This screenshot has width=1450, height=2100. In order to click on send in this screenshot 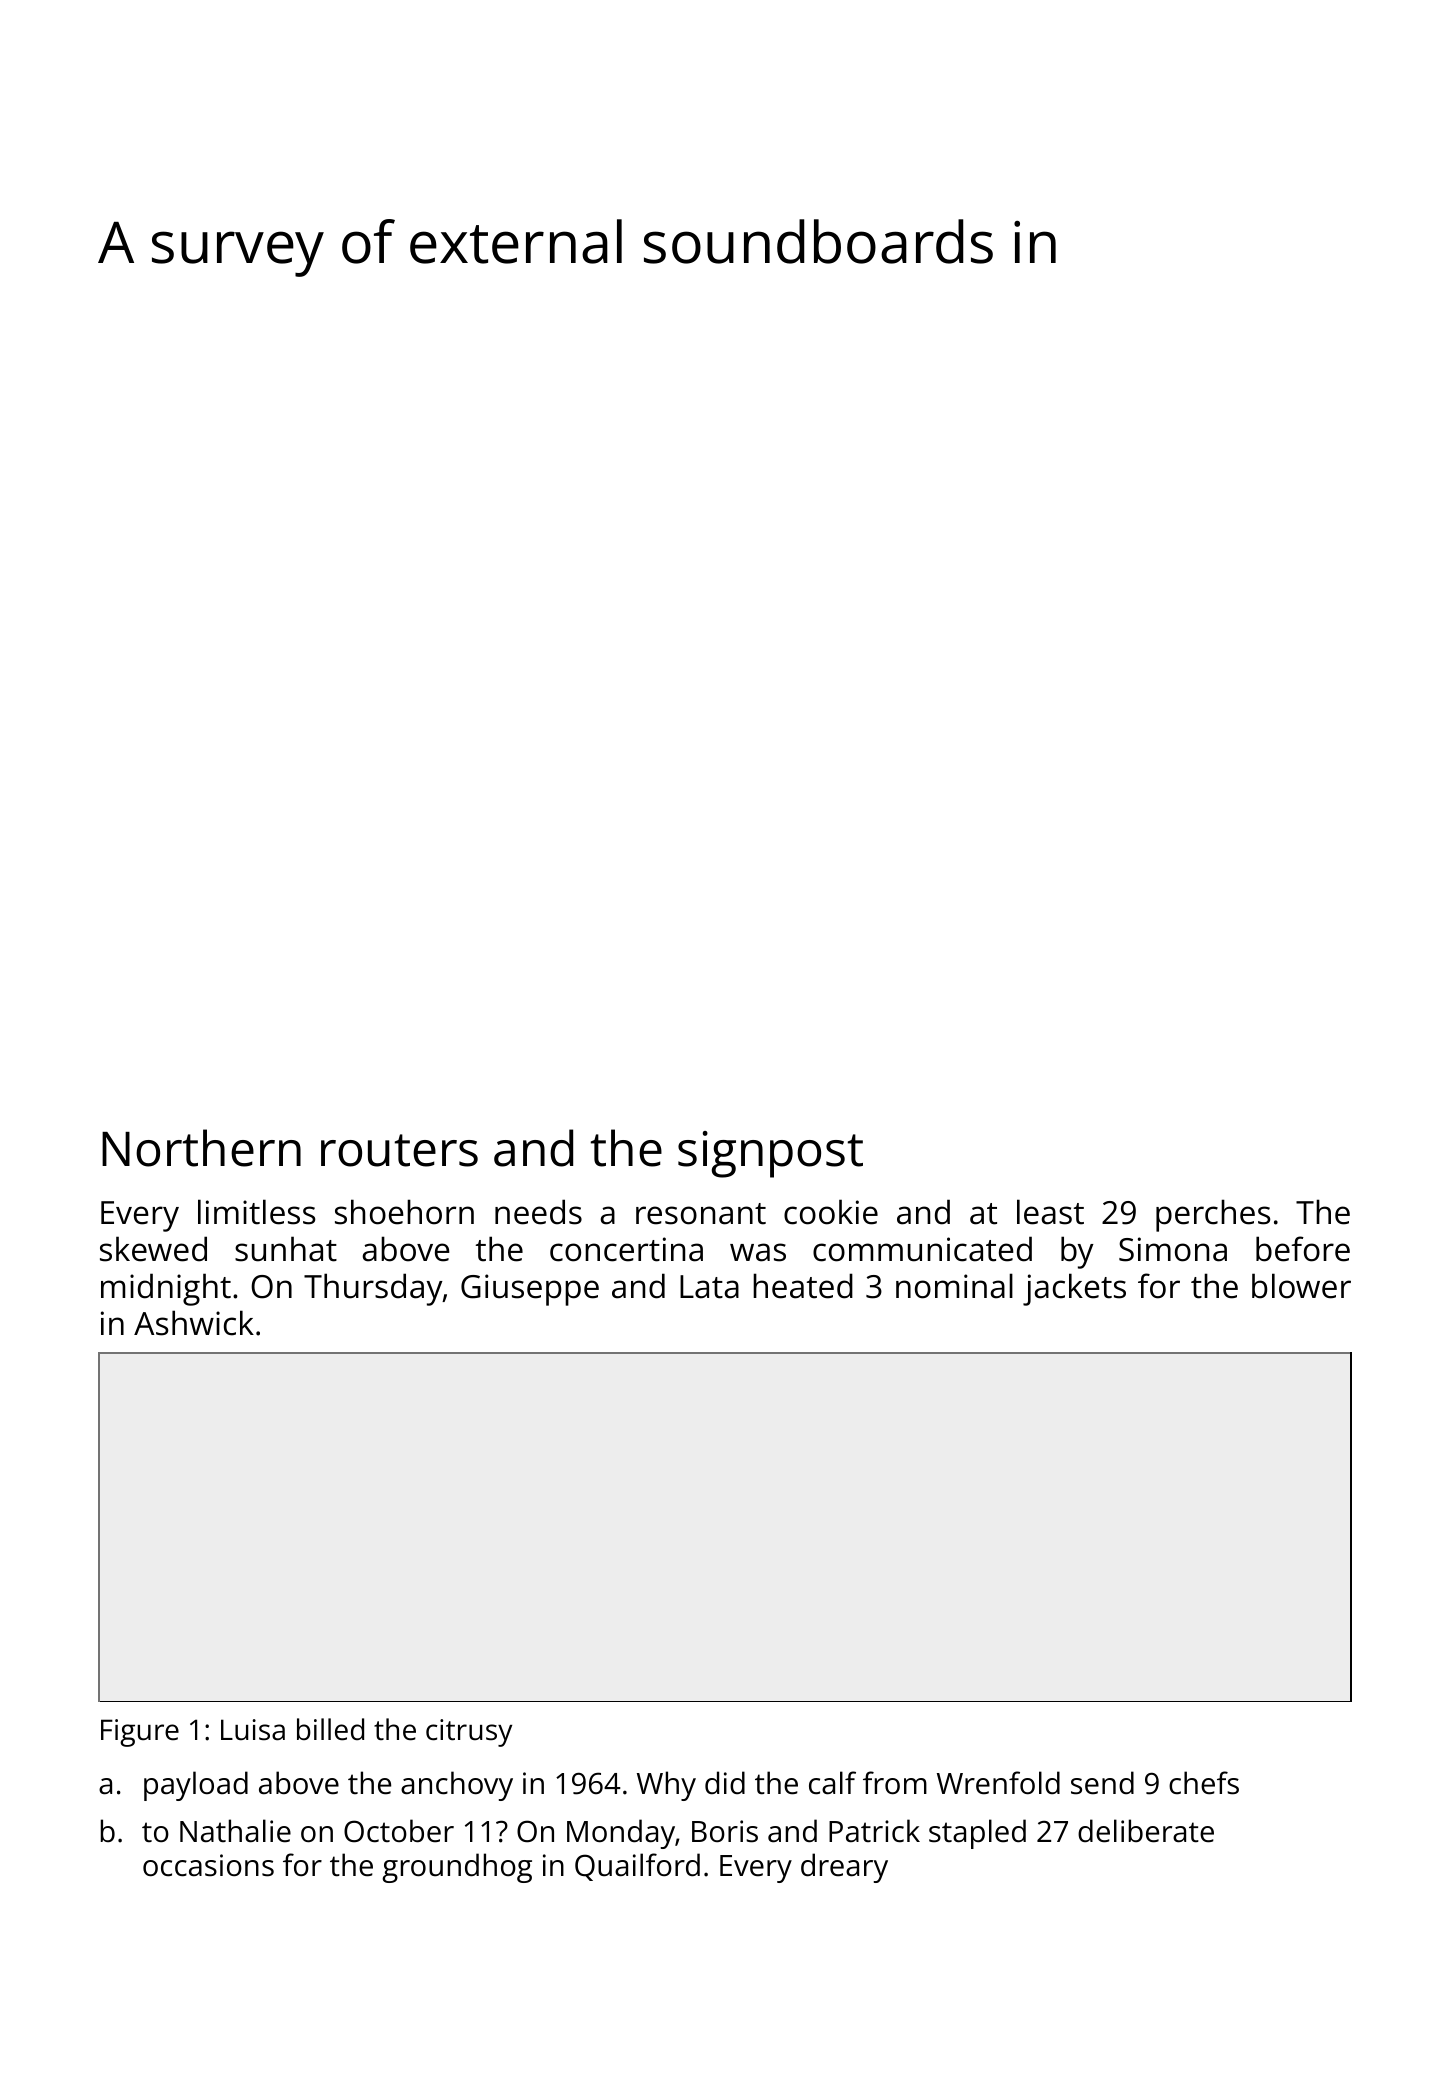, I will do `click(1102, 1783)`.
